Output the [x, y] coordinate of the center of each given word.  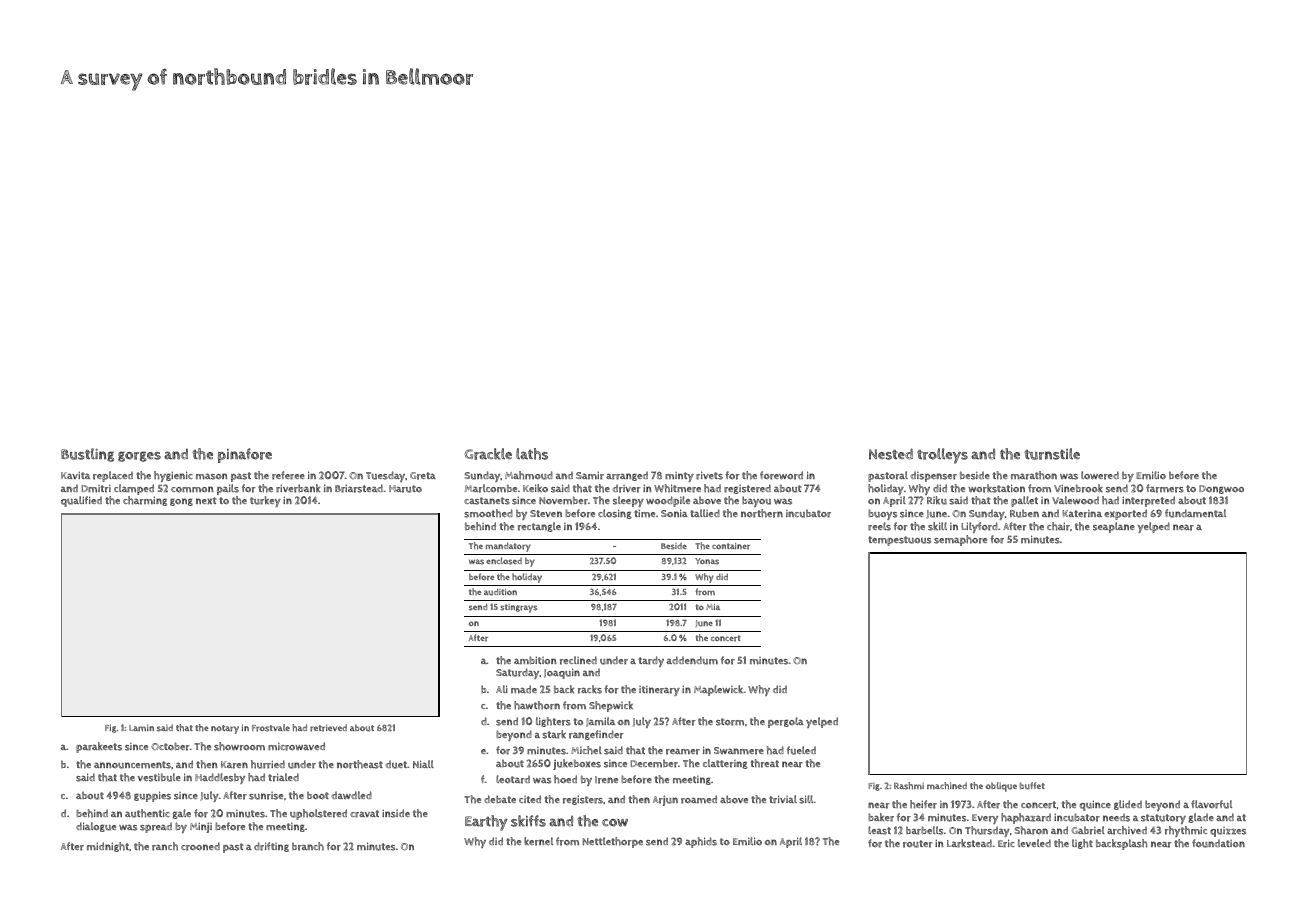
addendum [692, 660]
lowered [1100, 475]
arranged [627, 476]
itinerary [659, 691]
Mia [713, 607]
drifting [271, 847]
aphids [701, 842]
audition [500, 592]
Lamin [141, 727]
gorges [139, 456]
